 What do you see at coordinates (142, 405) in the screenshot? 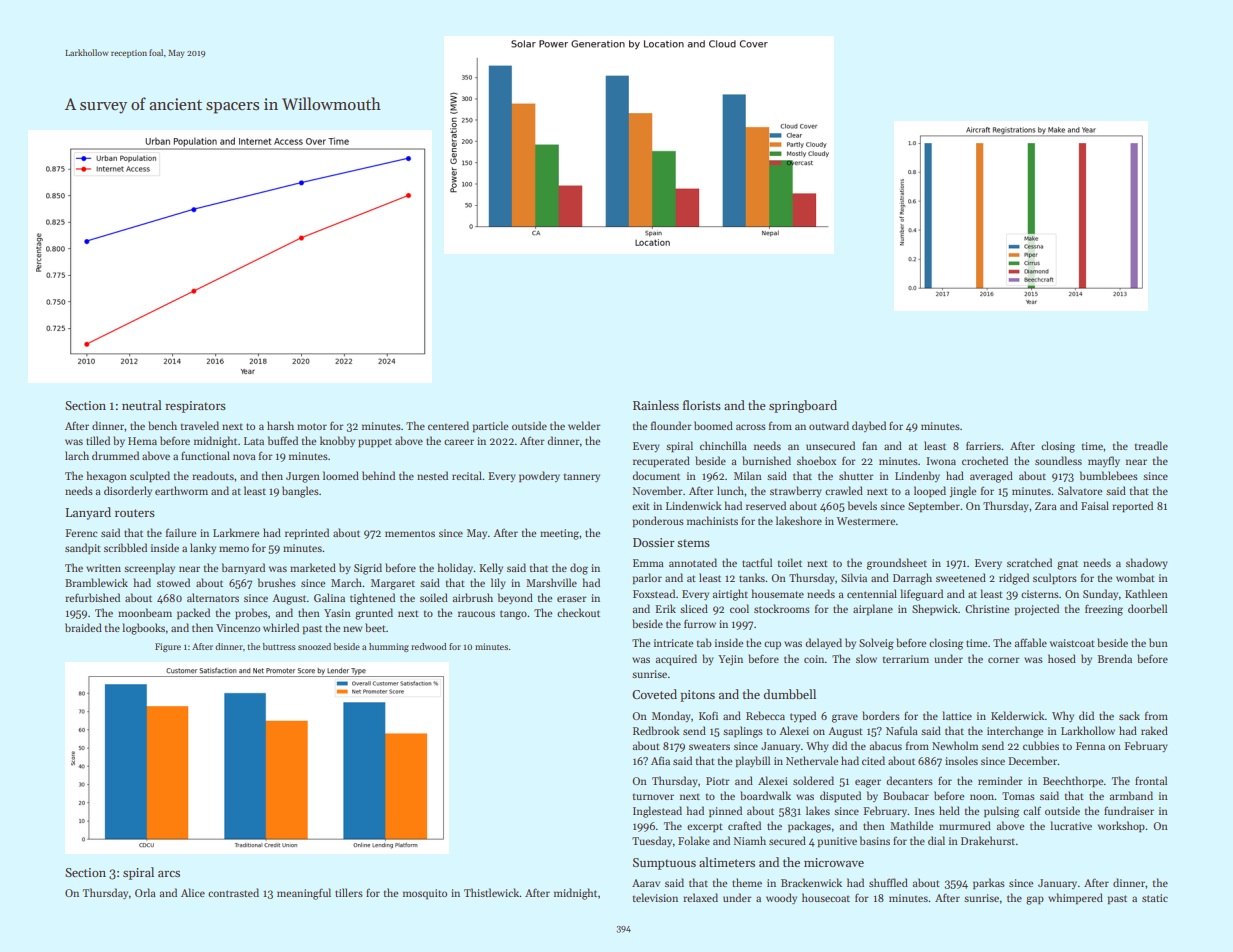
I see `neutral` at bounding box center [142, 405].
